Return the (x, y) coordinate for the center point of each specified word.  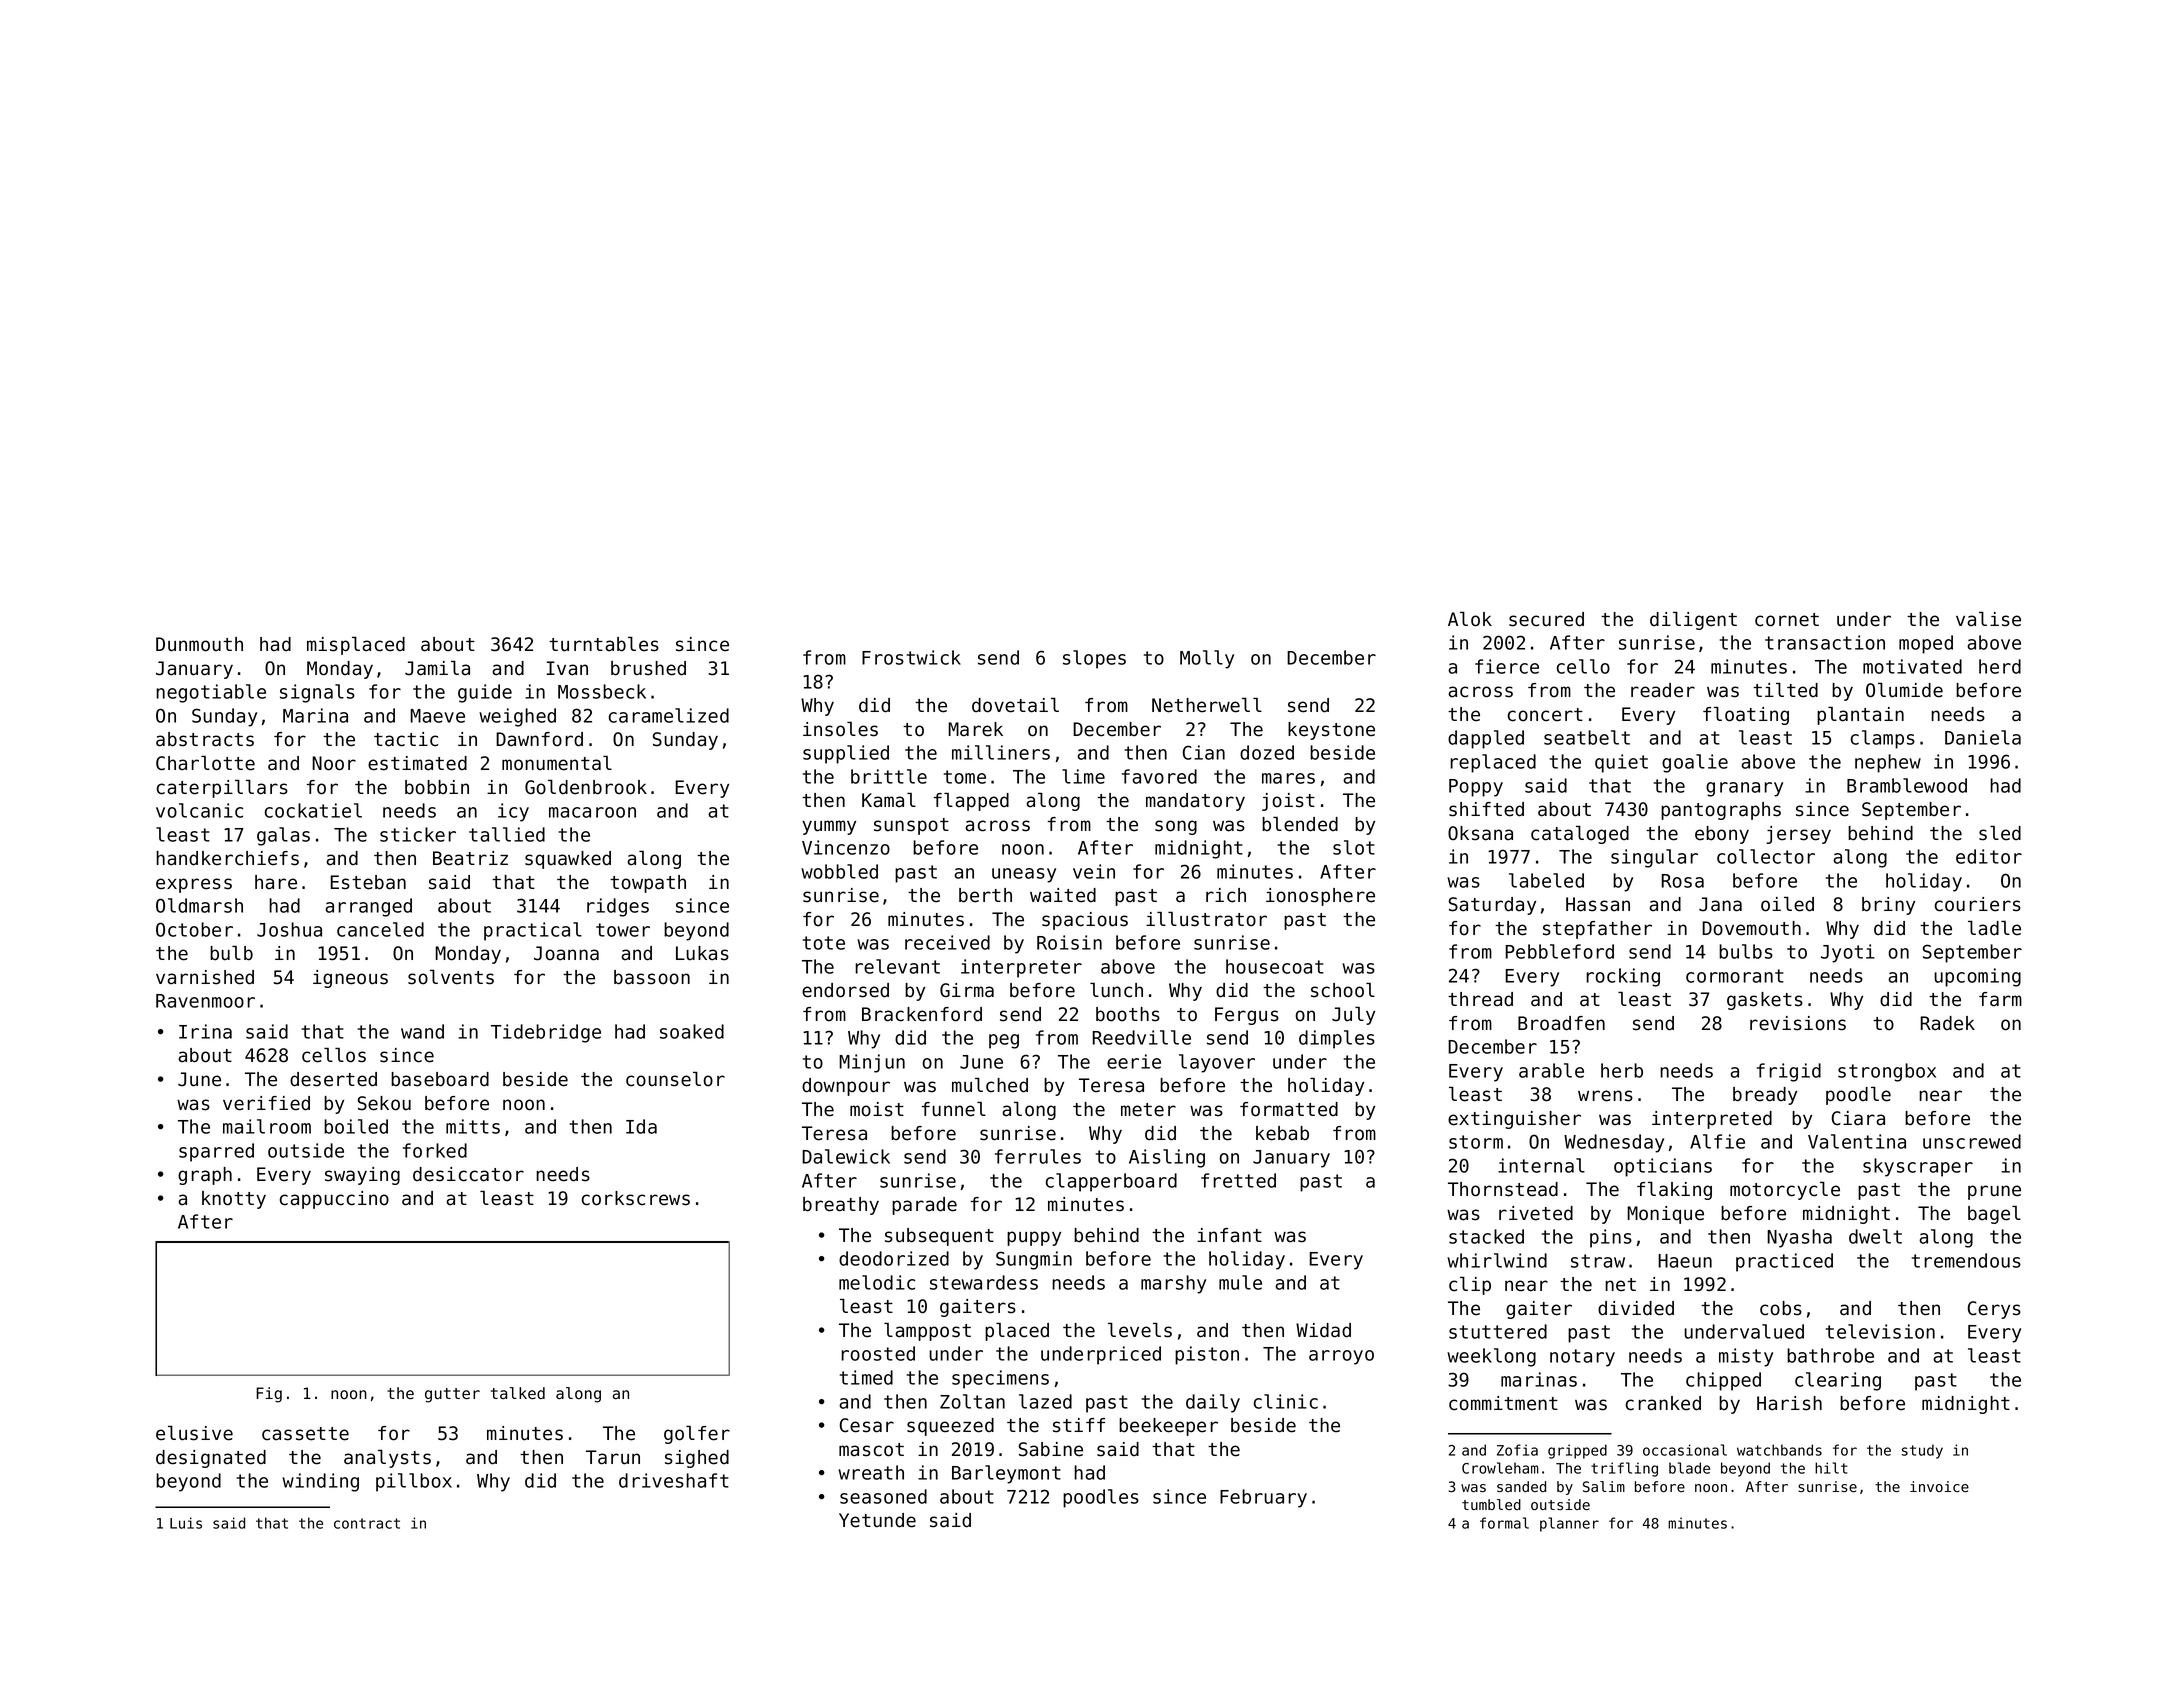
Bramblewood (1907, 785)
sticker (418, 834)
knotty (234, 1200)
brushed (648, 668)
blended (1300, 824)
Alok (1470, 619)
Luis (186, 1523)
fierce (1507, 666)
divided (1636, 1308)
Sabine (1051, 1449)
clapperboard (1111, 1182)
